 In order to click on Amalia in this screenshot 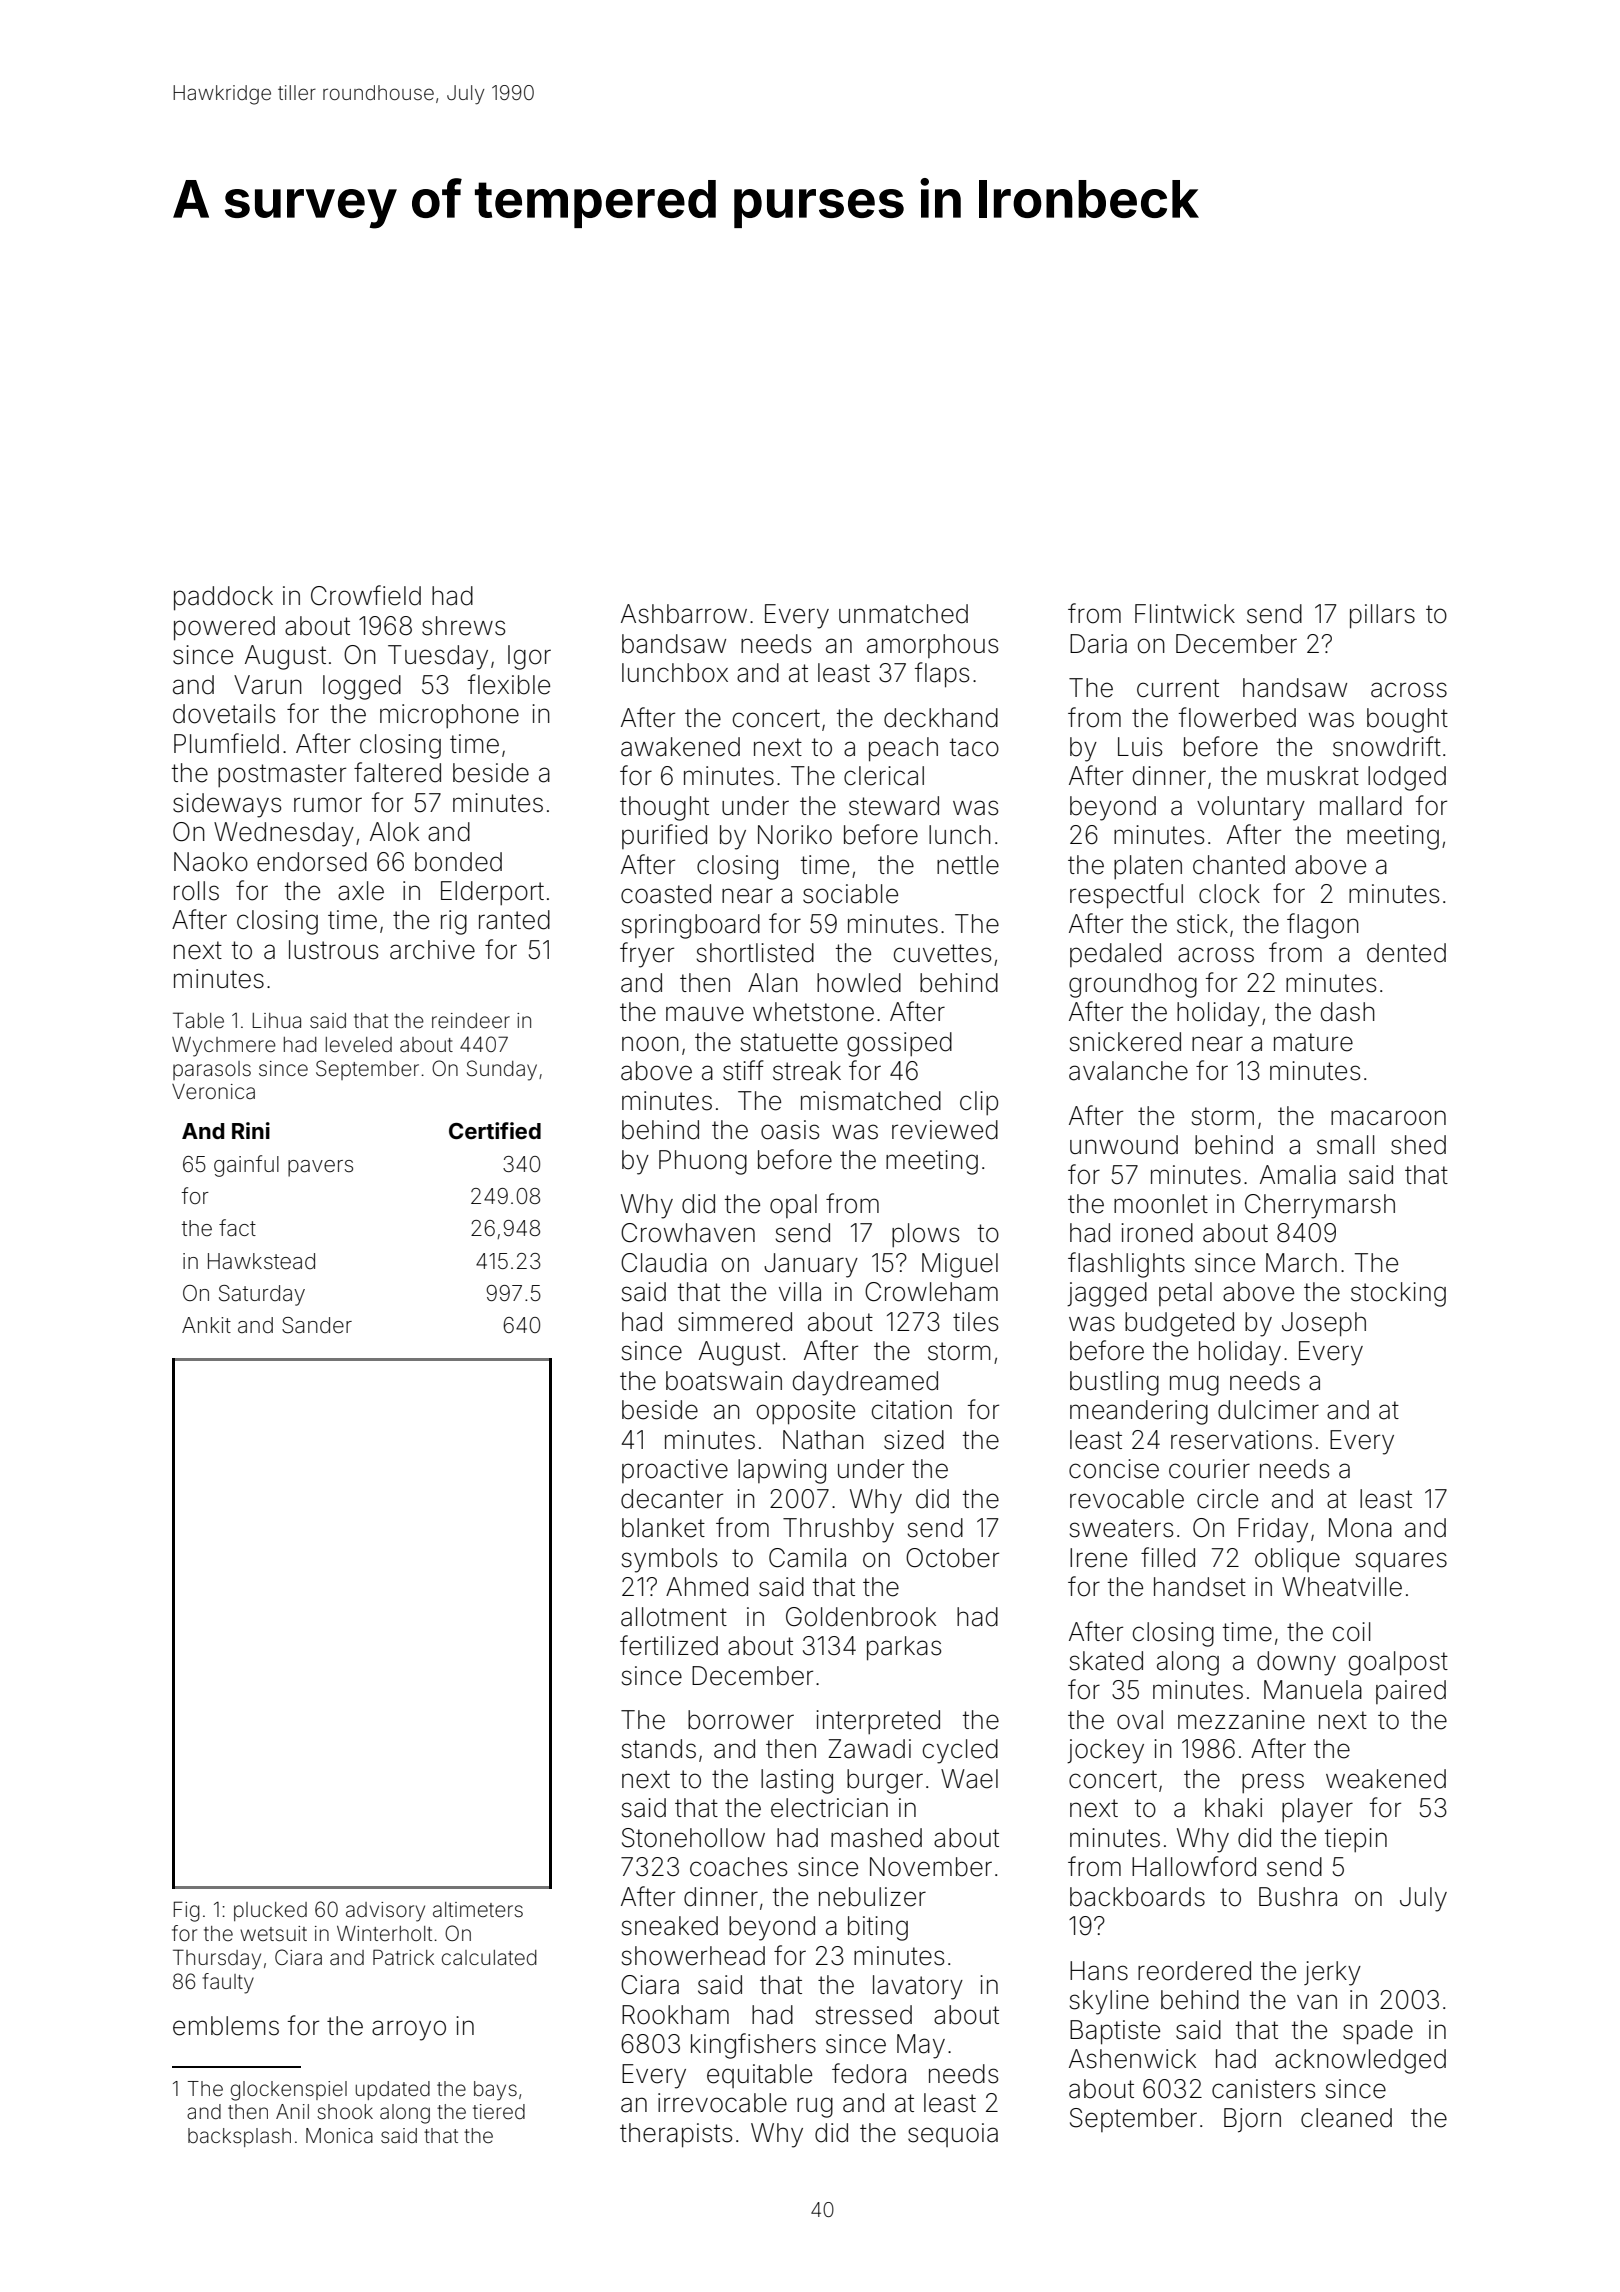, I will do `click(1298, 1175)`.
